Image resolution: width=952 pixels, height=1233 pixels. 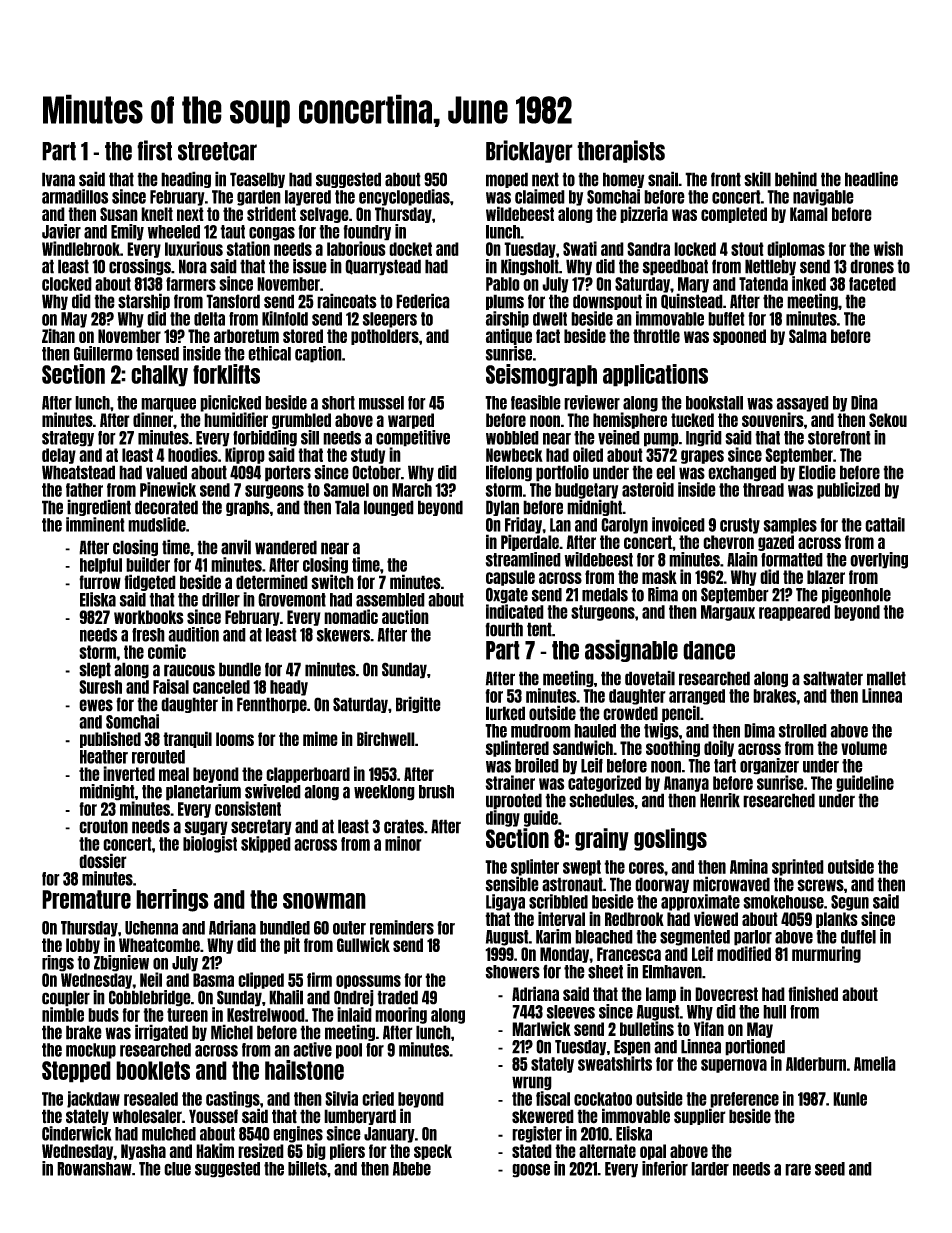 I want to click on Windlebrook, so click(x=81, y=248).
